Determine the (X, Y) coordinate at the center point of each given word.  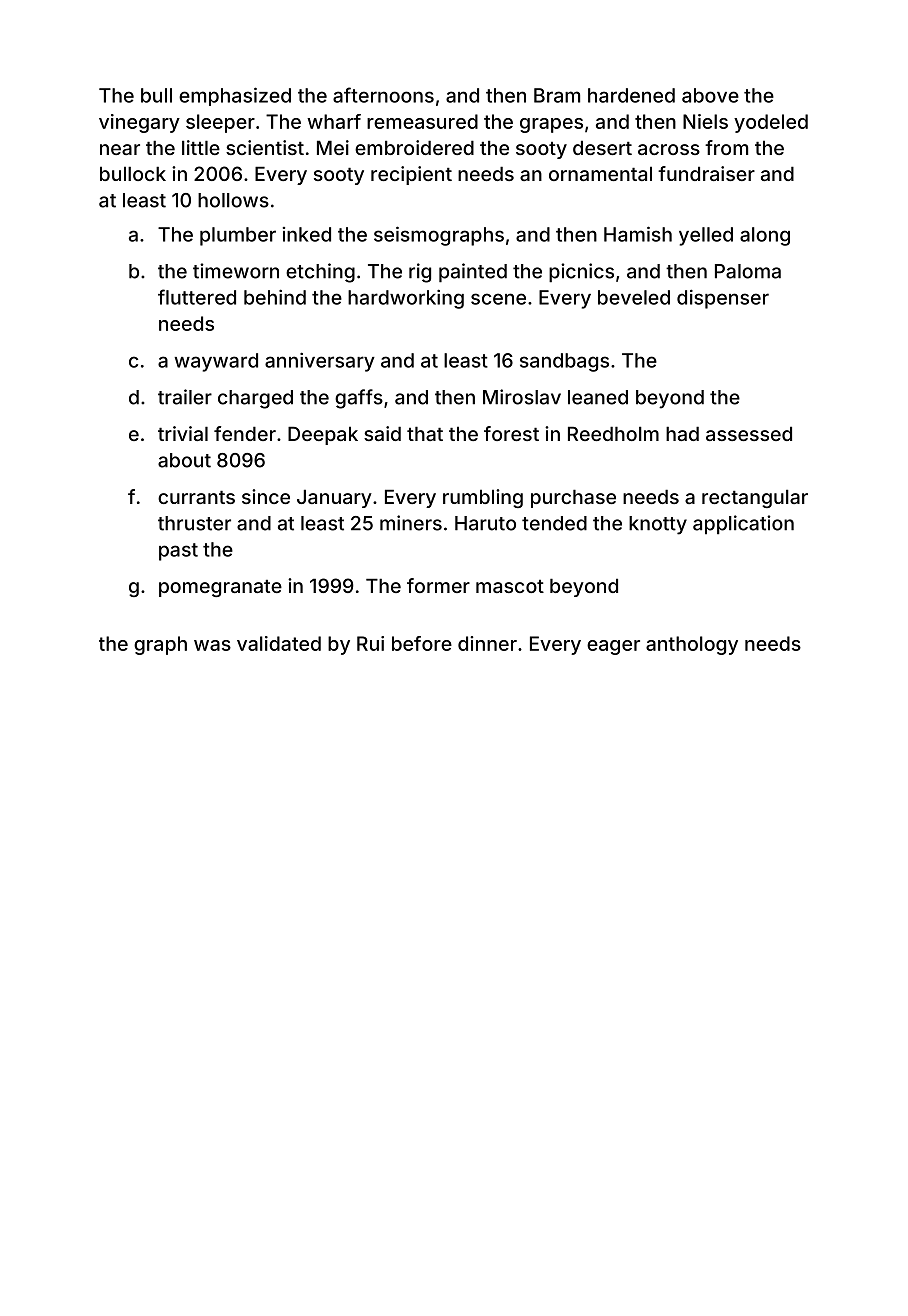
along (765, 236)
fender (245, 433)
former (438, 585)
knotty (658, 525)
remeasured (422, 121)
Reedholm (613, 433)
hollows (233, 200)
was (212, 645)
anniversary (320, 362)
